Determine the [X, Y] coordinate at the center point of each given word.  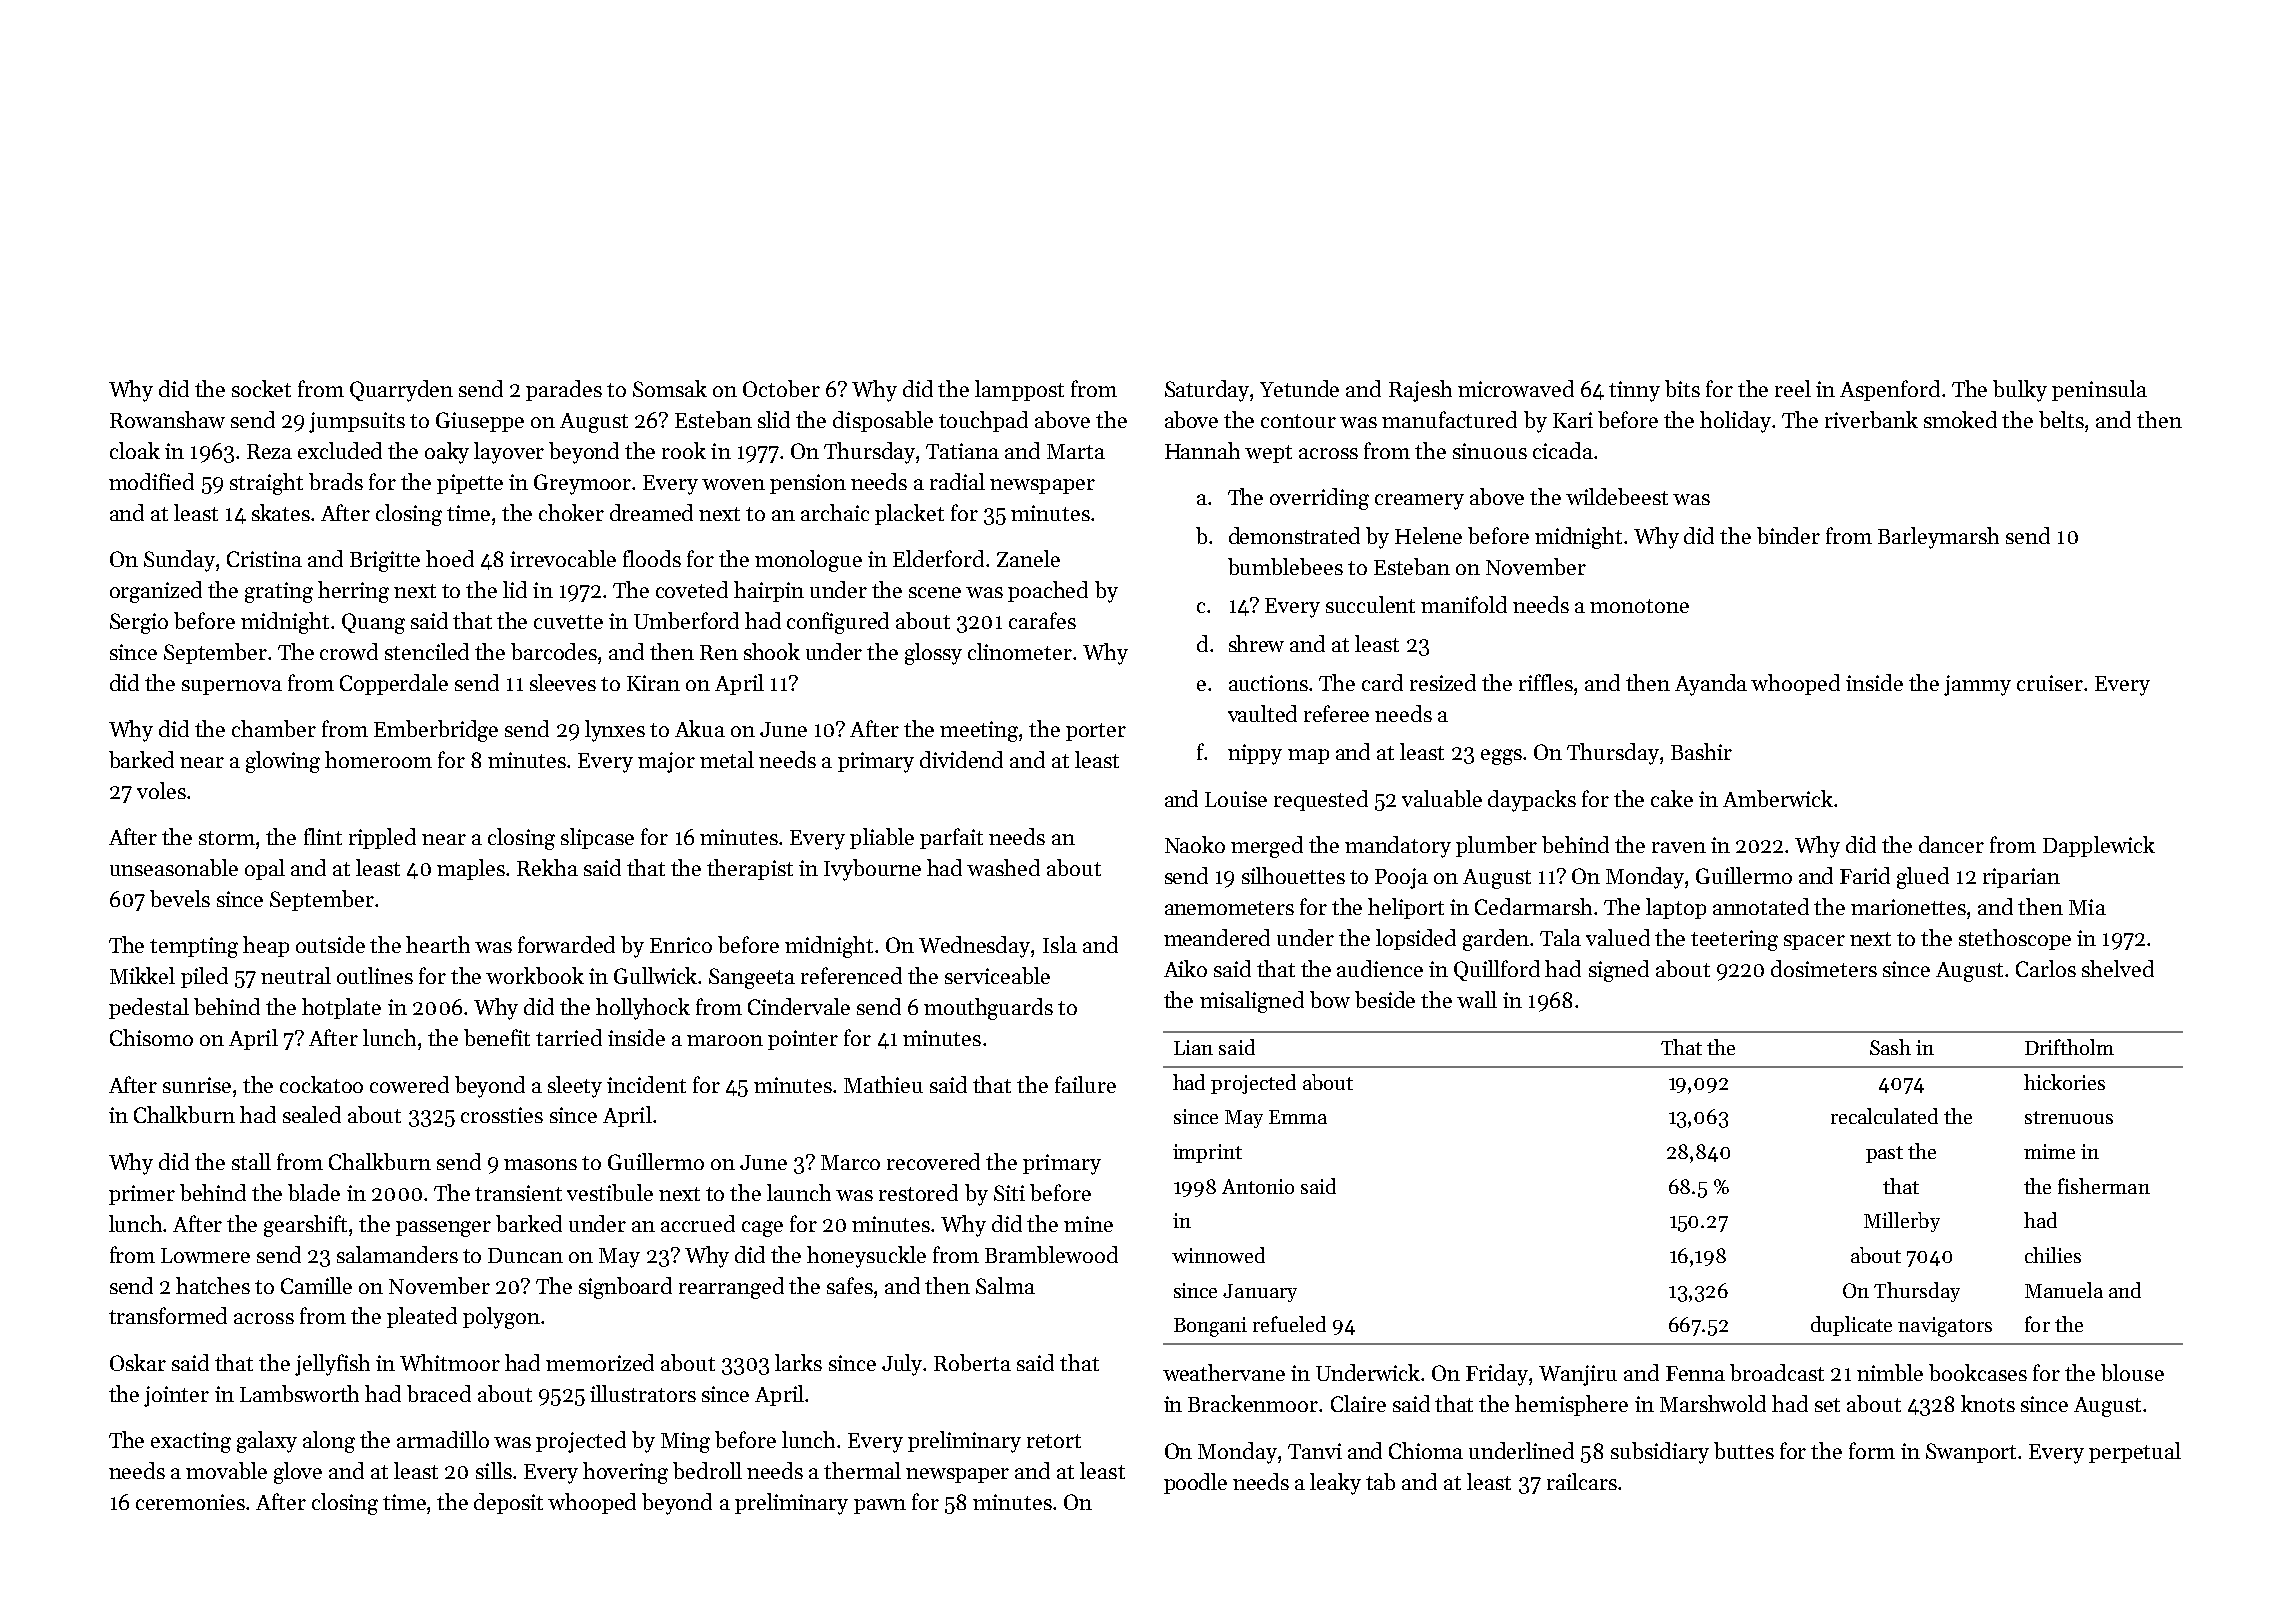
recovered [933, 1161]
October [781, 388]
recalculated [1884, 1116]
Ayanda [1711, 685]
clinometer [1020, 651]
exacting [191, 1442]
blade [314, 1192]
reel [1793, 388]
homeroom [378, 759]
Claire [1358, 1403]
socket [261, 388]
